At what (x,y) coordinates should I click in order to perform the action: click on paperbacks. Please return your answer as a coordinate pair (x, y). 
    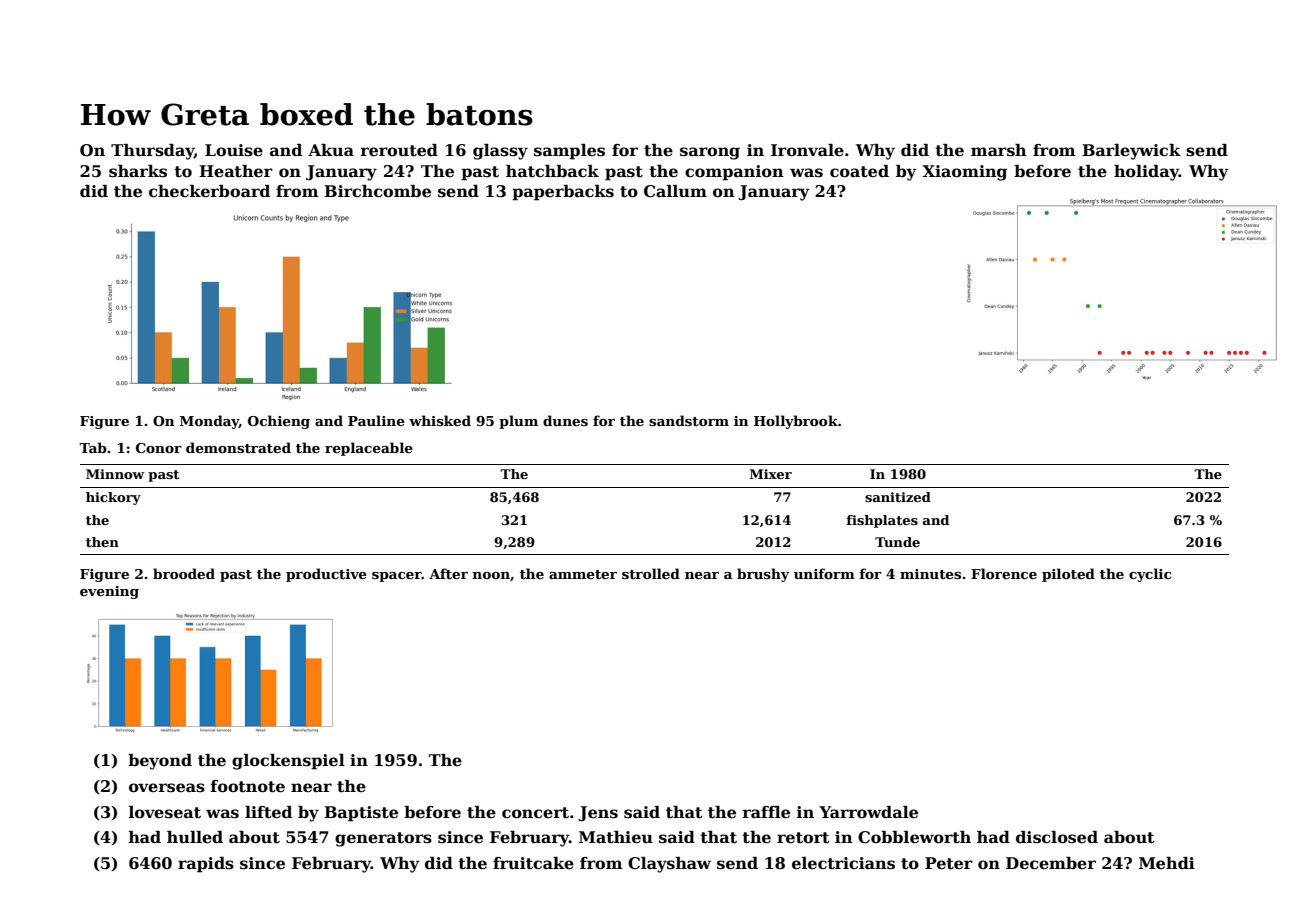
    Looking at the image, I should click on (563, 193).
